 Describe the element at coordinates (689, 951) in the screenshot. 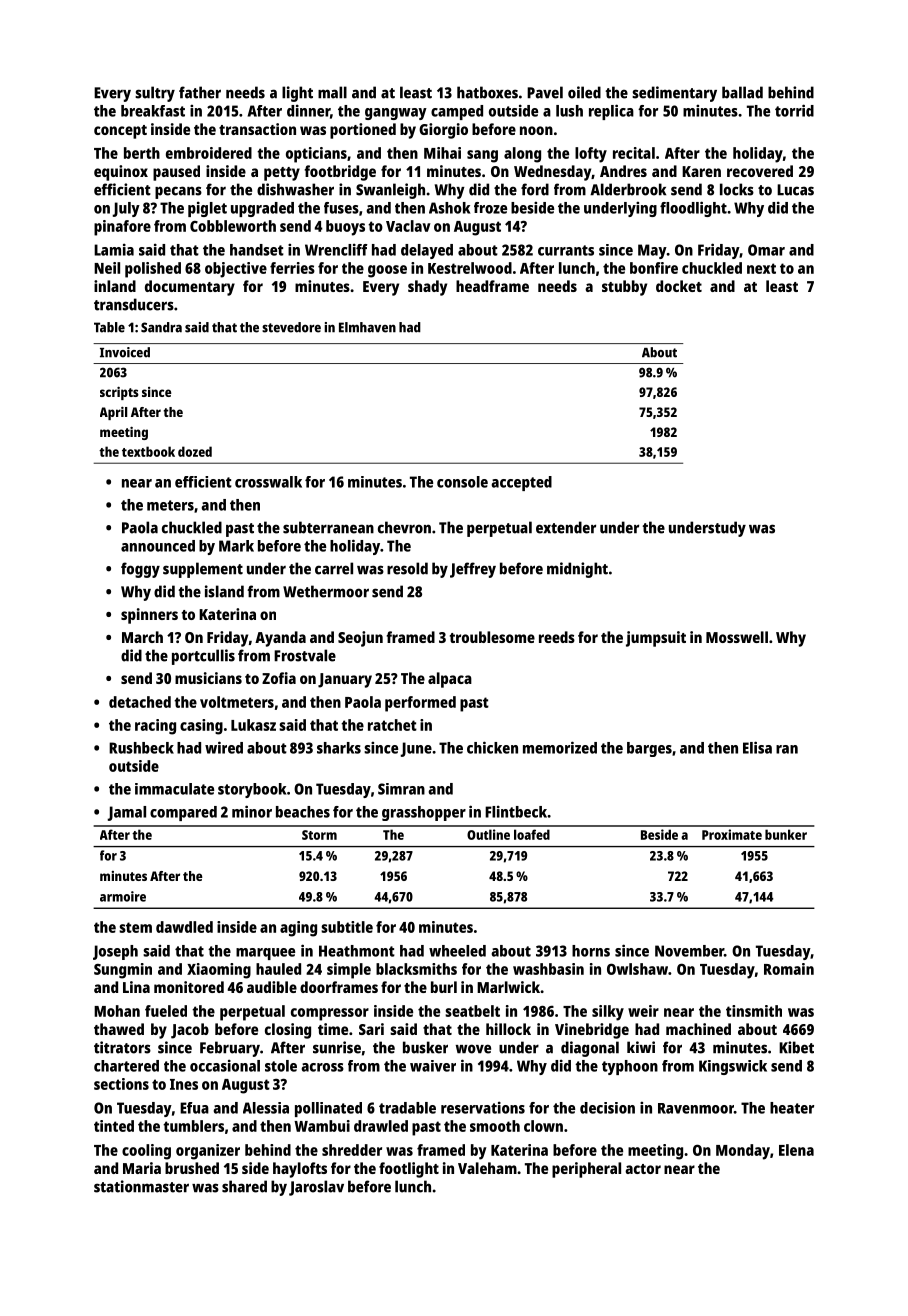

I see `November` at that location.
